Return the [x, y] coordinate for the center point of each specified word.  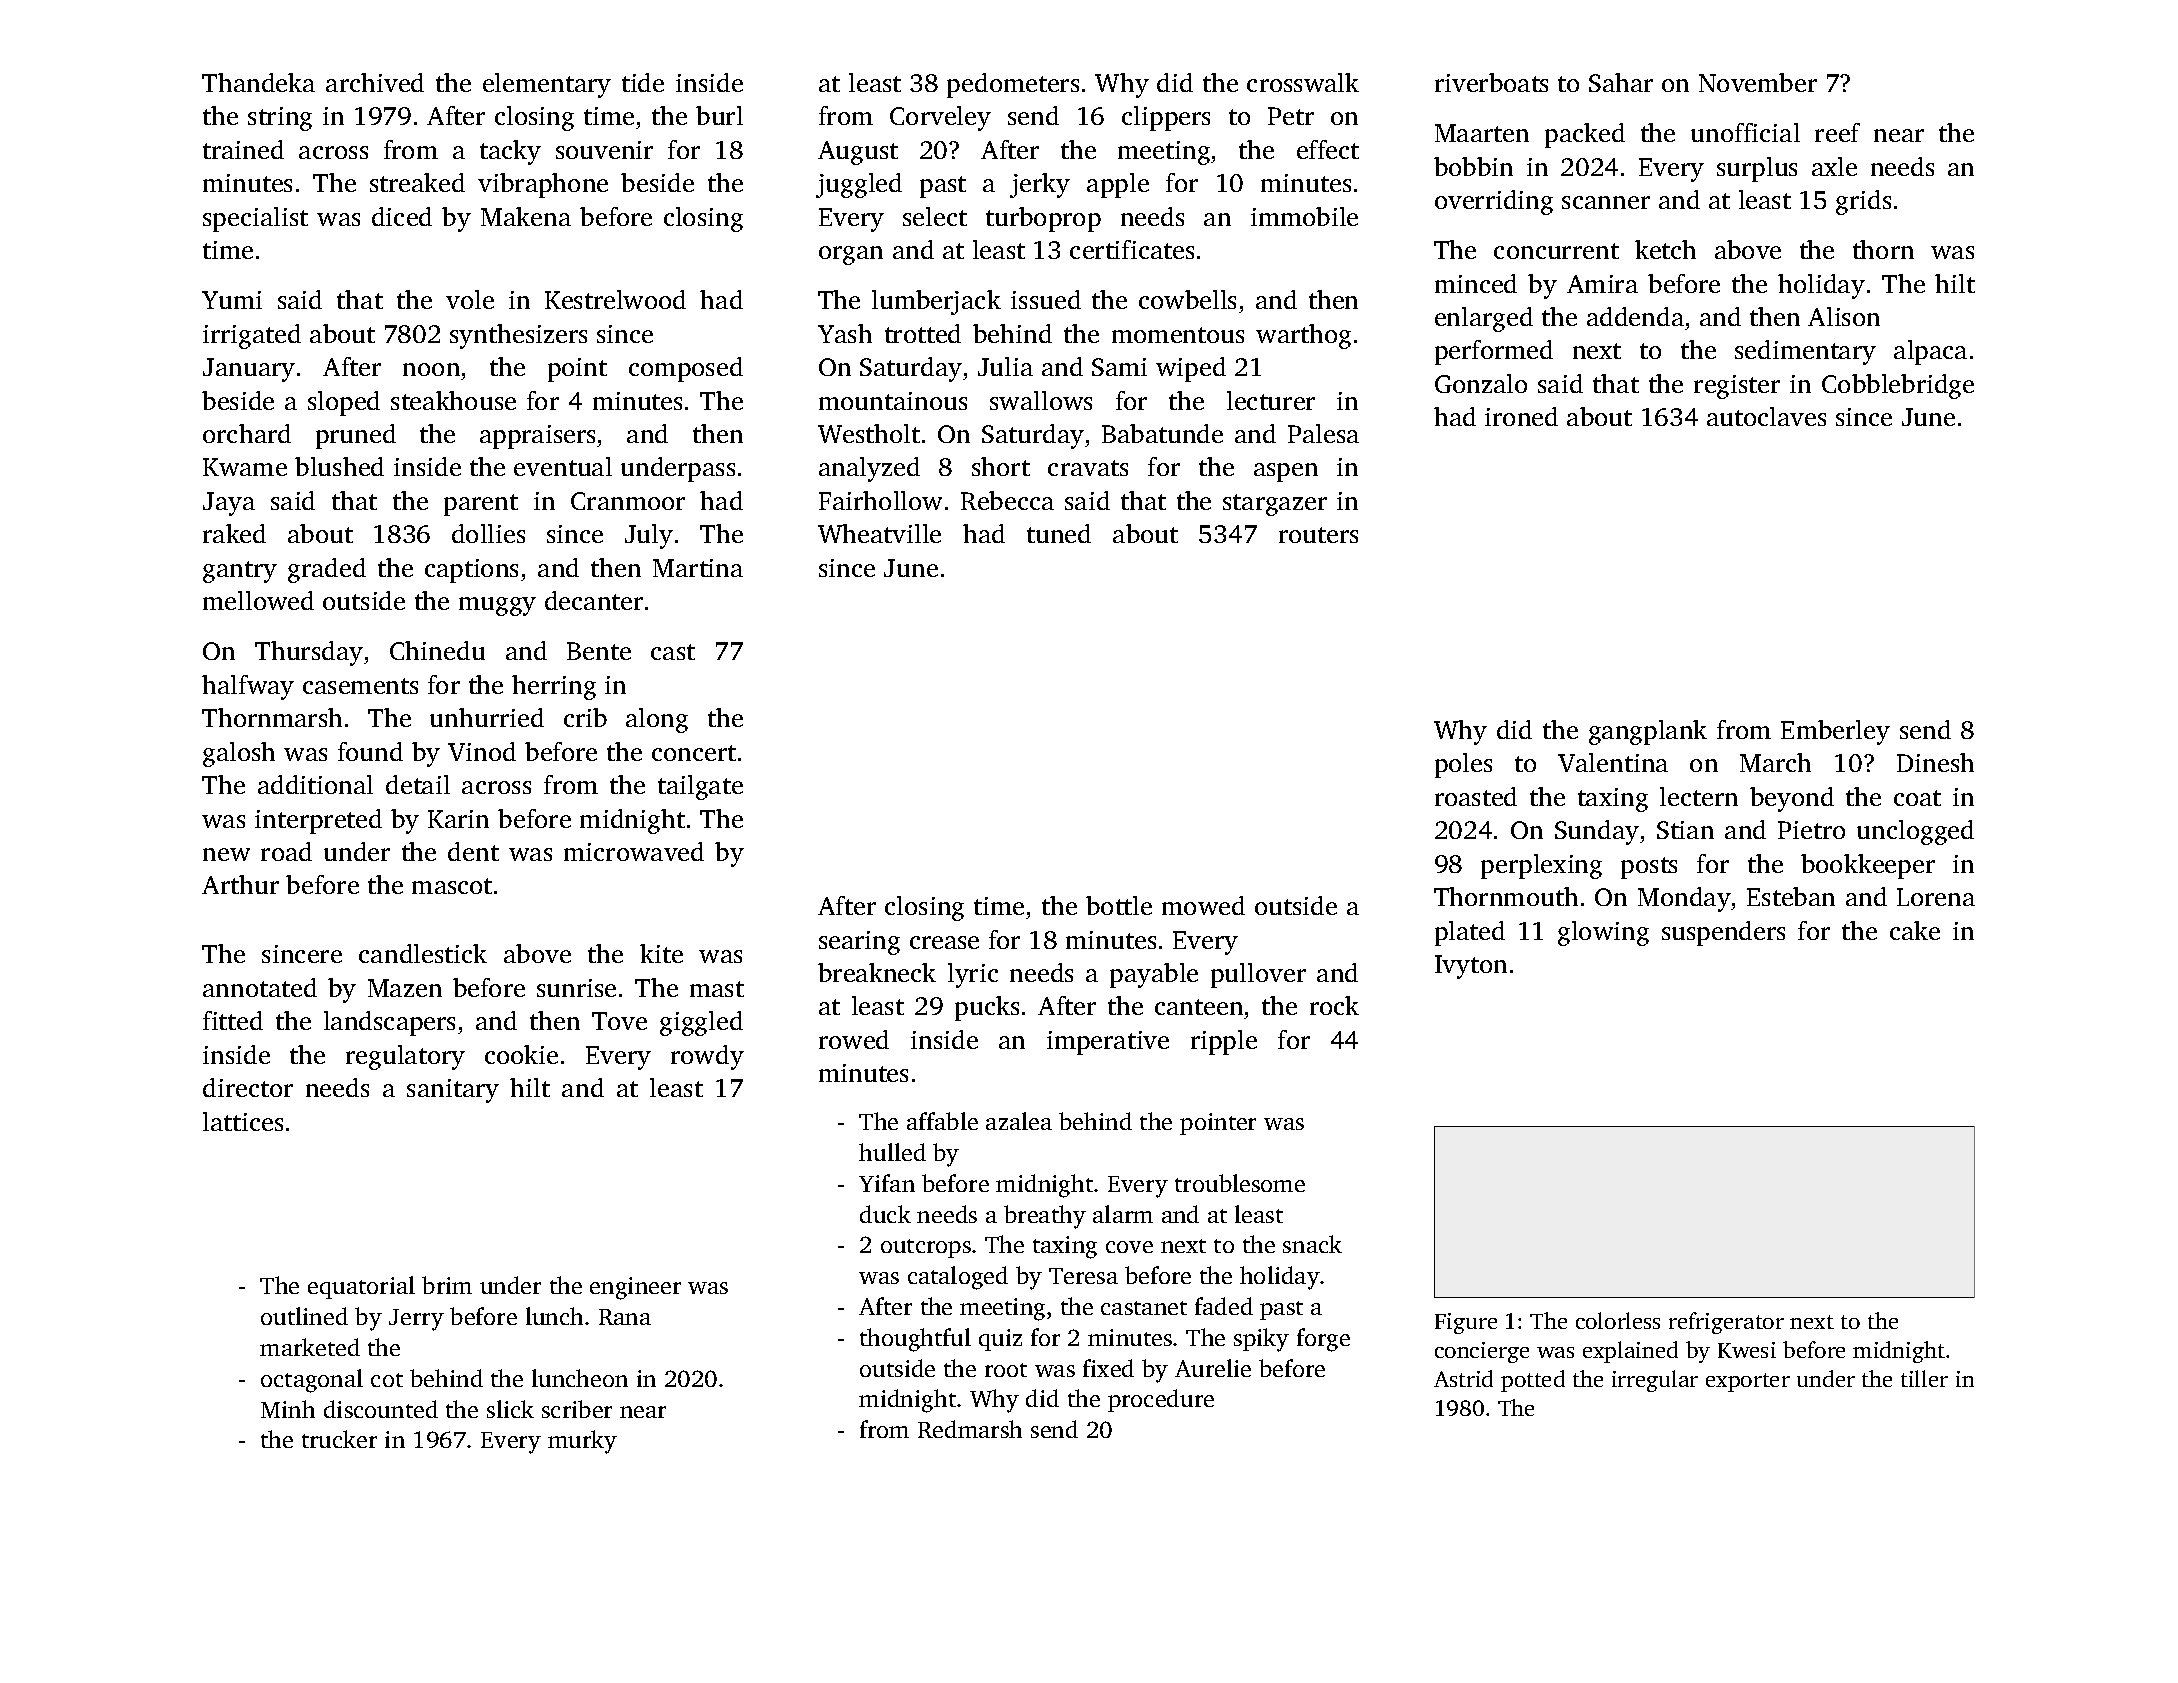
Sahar [1621, 82]
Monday [1684, 899]
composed [686, 369]
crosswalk [1303, 82]
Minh [288, 1409]
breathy [1045, 1217]
